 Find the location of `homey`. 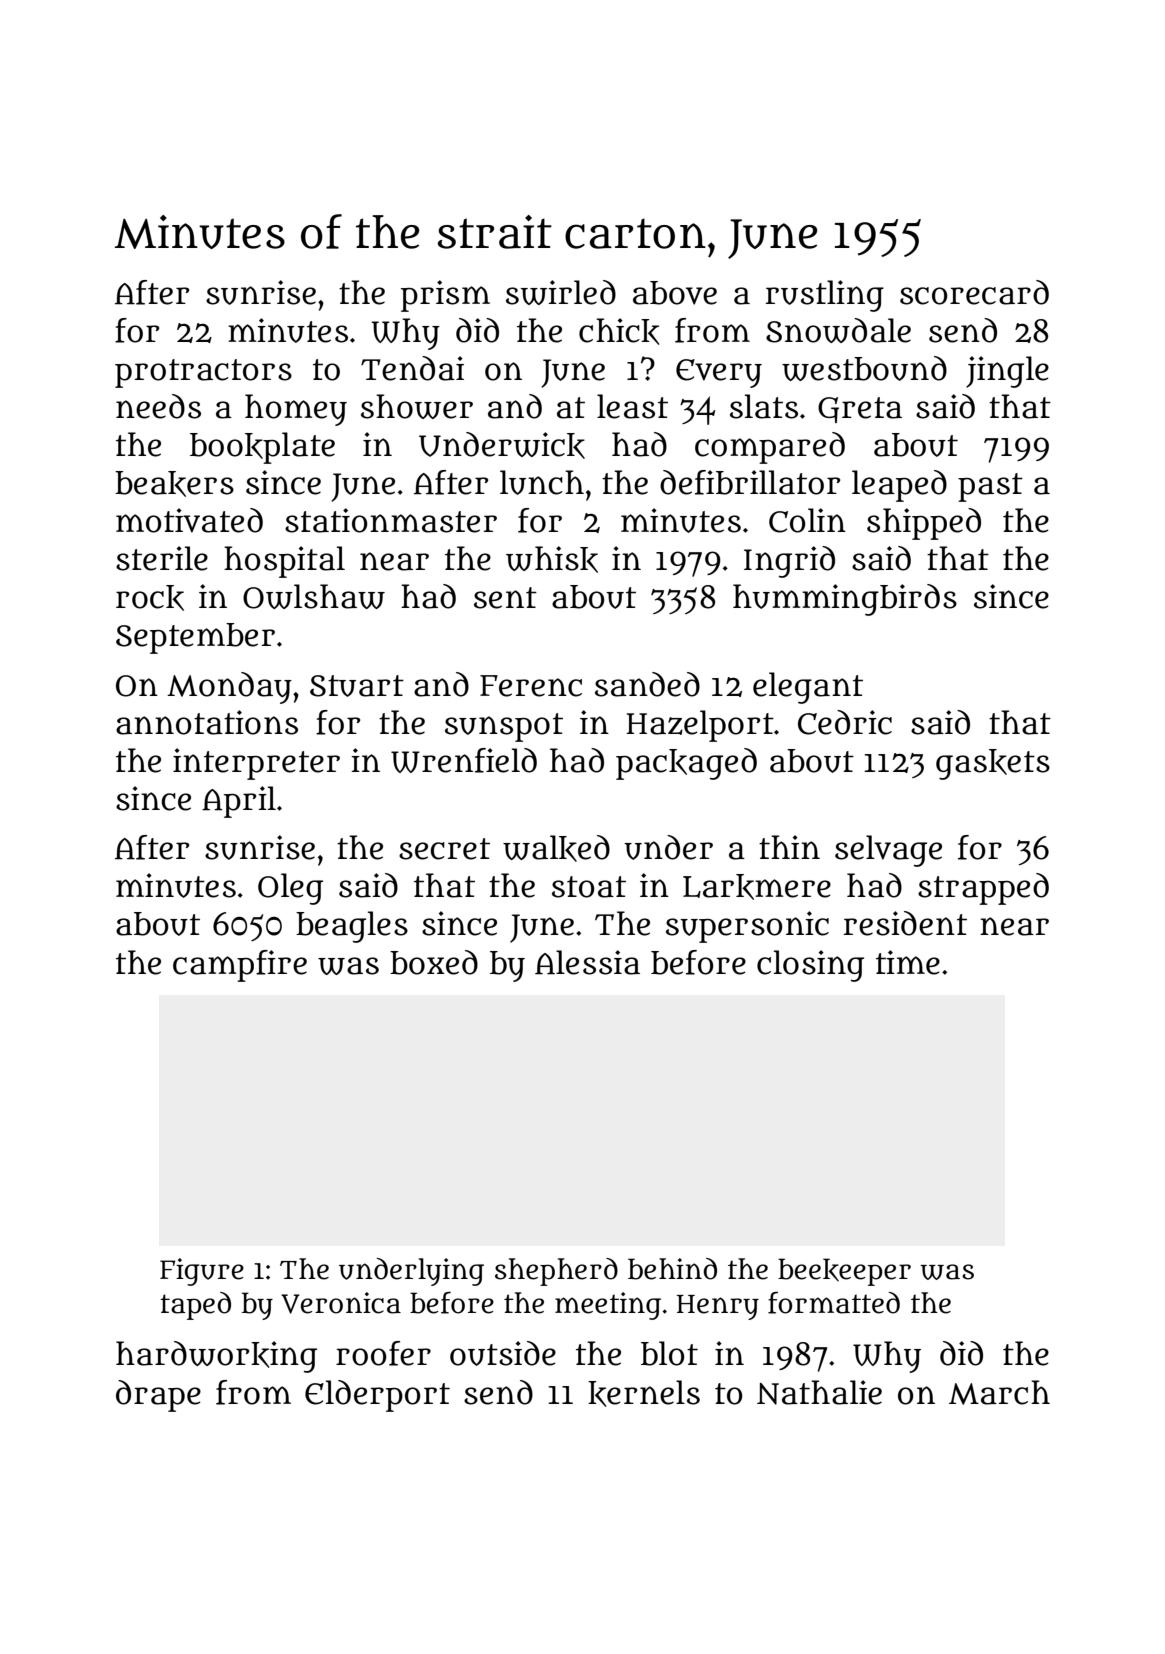

homey is located at coordinates (296, 410).
